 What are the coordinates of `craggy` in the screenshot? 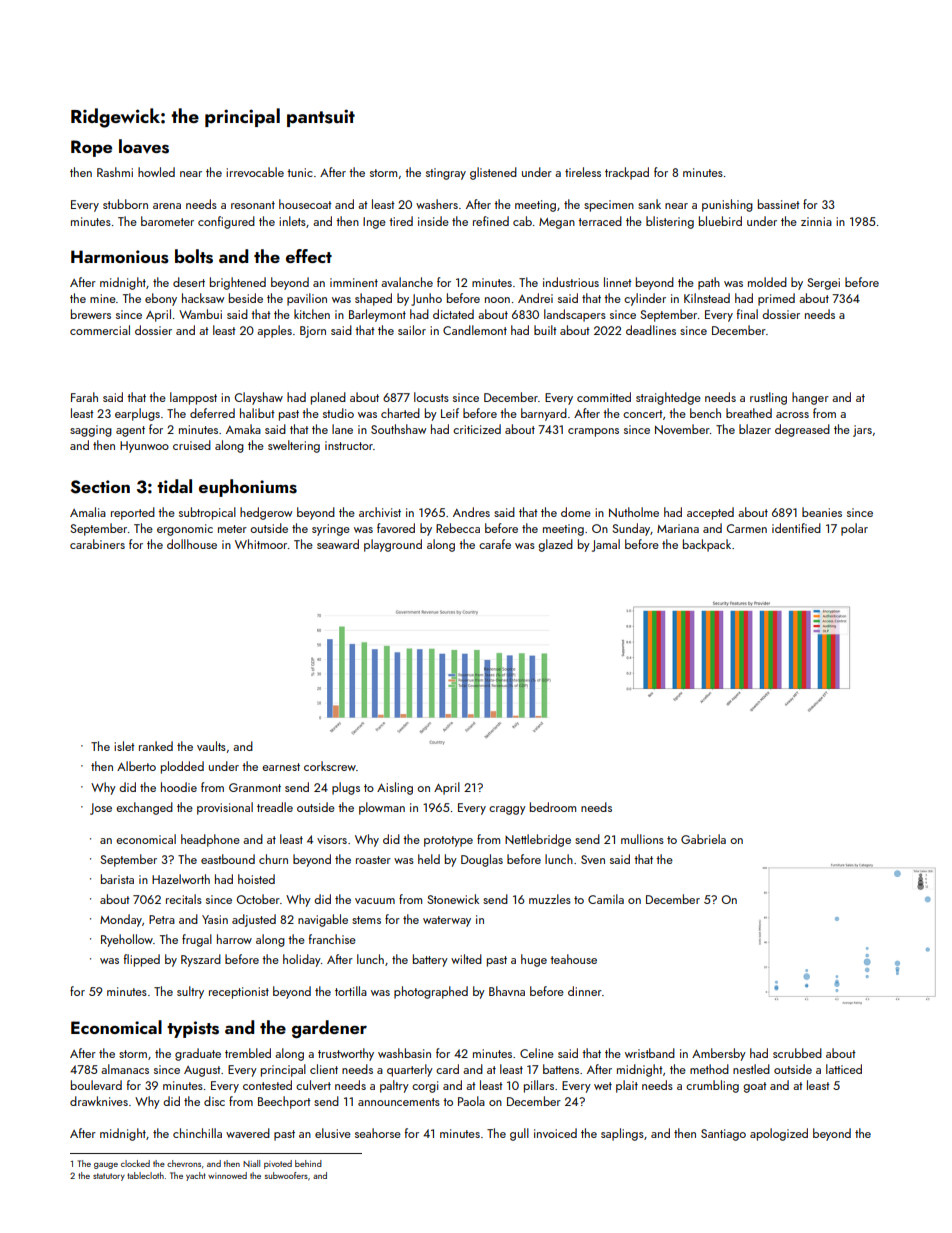 It's located at (507, 810).
